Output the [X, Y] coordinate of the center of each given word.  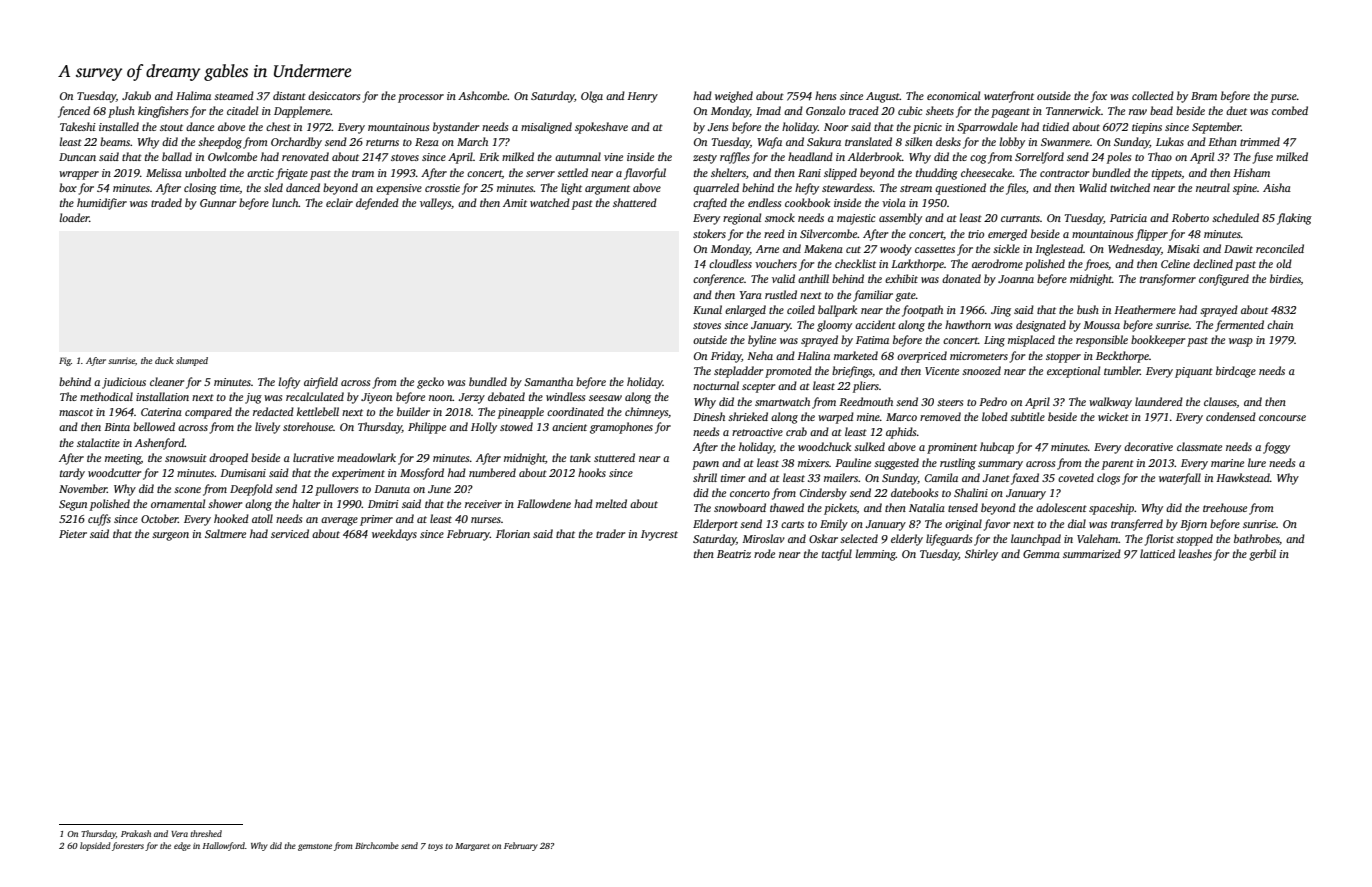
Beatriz [734, 554]
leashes [1195, 553]
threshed [206, 833]
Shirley [981, 555]
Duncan [77, 157]
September [1216, 128]
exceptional [1073, 372]
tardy [72, 474]
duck [164, 360]
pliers [866, 387]
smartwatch [782, 401]
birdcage [1236, 372]
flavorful [645, 174]
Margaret [472, 847]
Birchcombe [377, 845]
